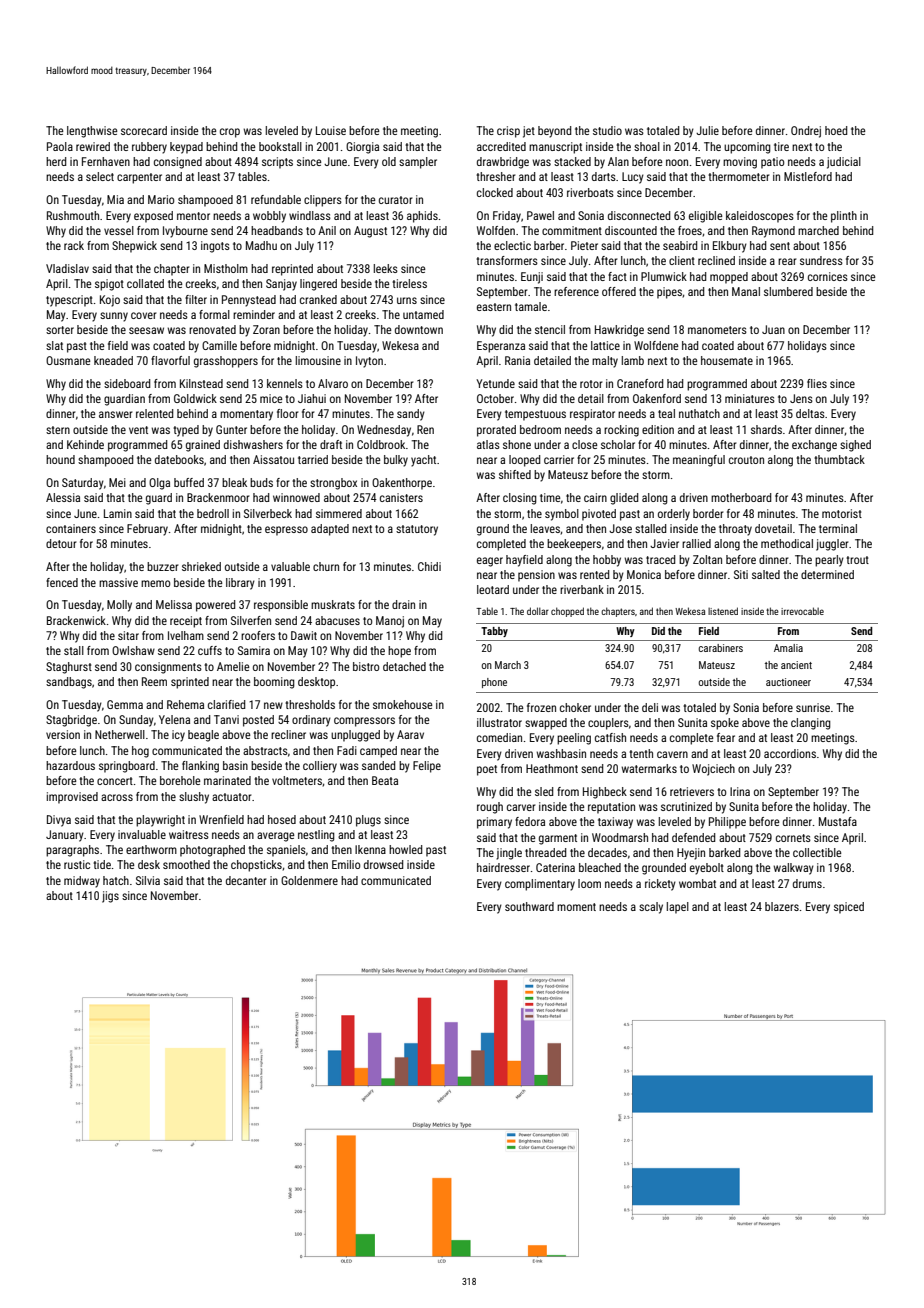 Image resolution: width=924 pixels, height=1308 pixels. I want to click on Rushmouth, so click(73, 215).
